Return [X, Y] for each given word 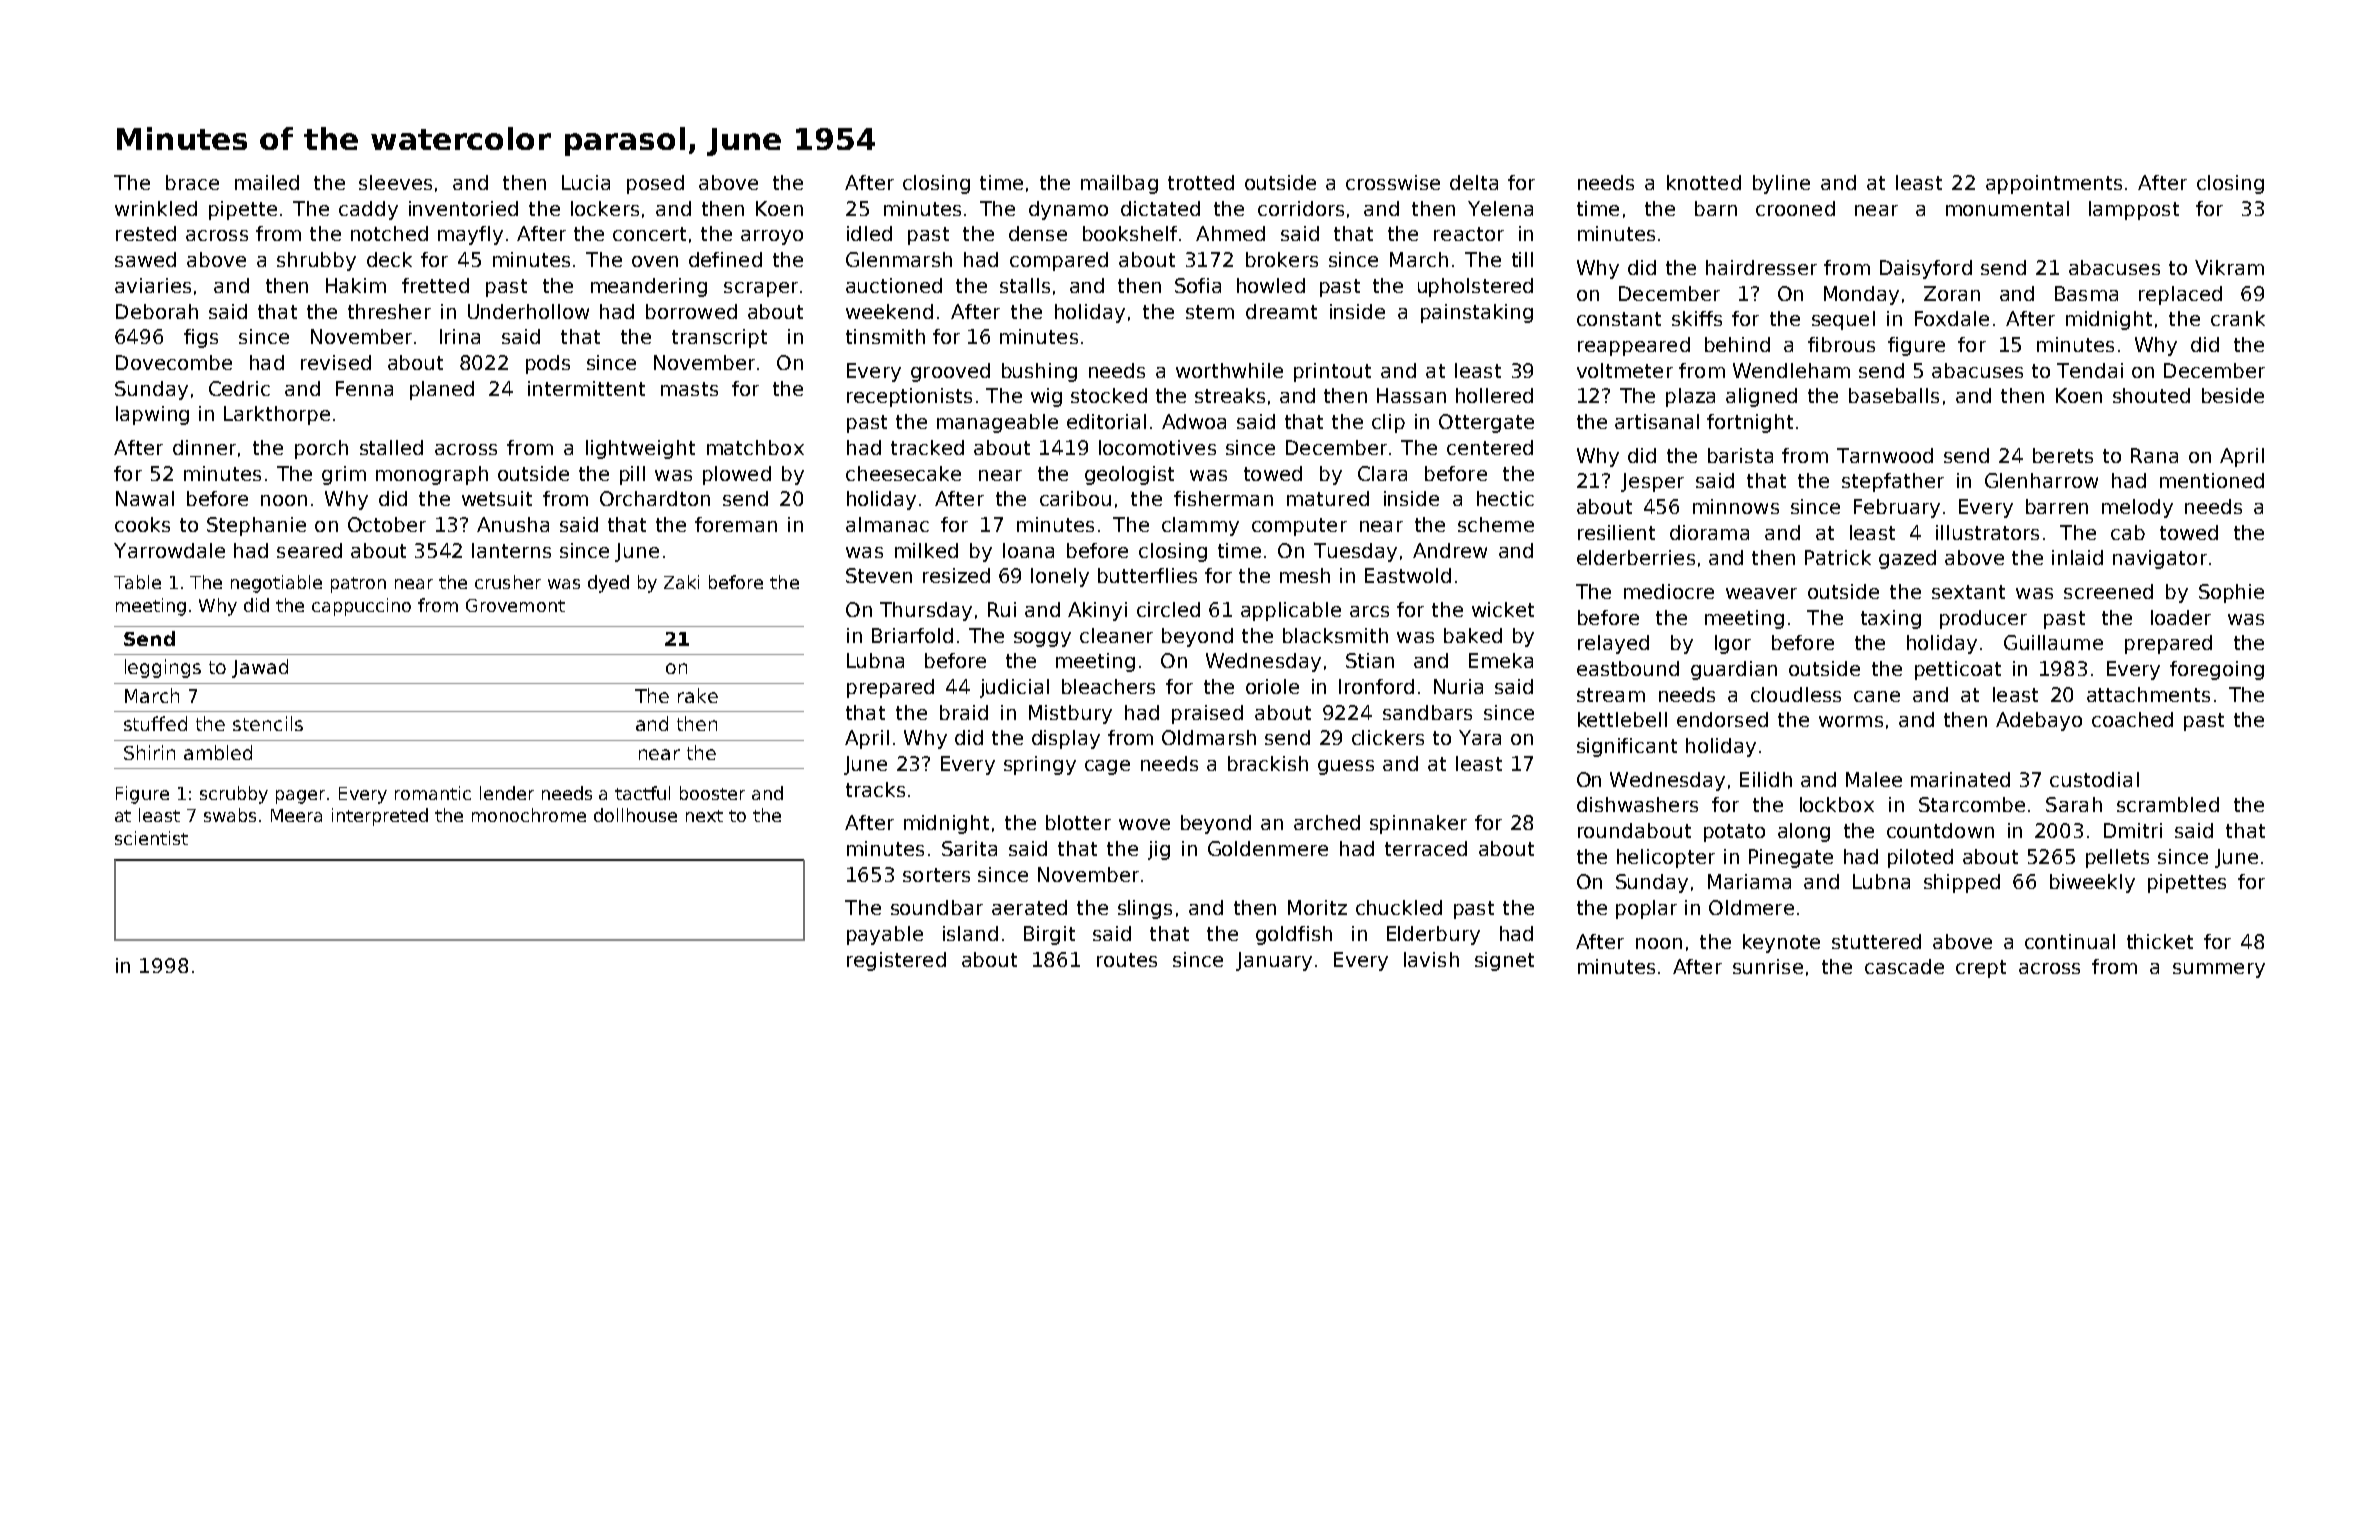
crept [1981, 969]
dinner [204, 447]
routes [1127, 960]
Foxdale [1952, 318]
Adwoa [1194, 421]
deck [389, 259]
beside [2233, 395]
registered [896, 961]
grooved [950, 372]
